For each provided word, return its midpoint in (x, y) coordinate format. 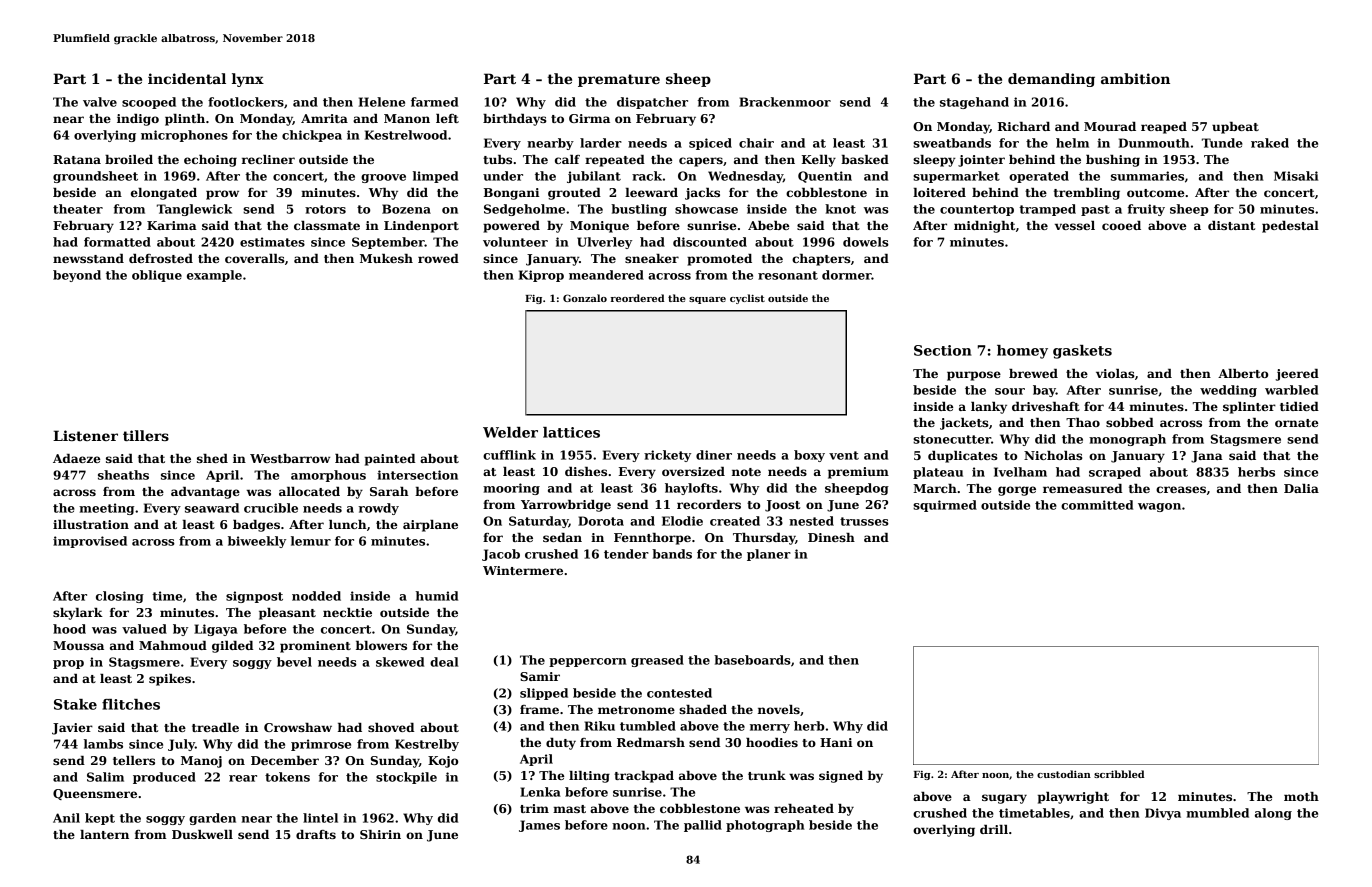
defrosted (161, 258)
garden (212, 819)
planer (769, 555)
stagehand (974, 103)
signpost (254, 597)
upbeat (1235, 128)
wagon (1159, 507)
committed (1097, 505)
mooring (511, 489)
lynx (248, 80)
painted (390, 460)
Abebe (768, 225)
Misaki (1296, 176)
